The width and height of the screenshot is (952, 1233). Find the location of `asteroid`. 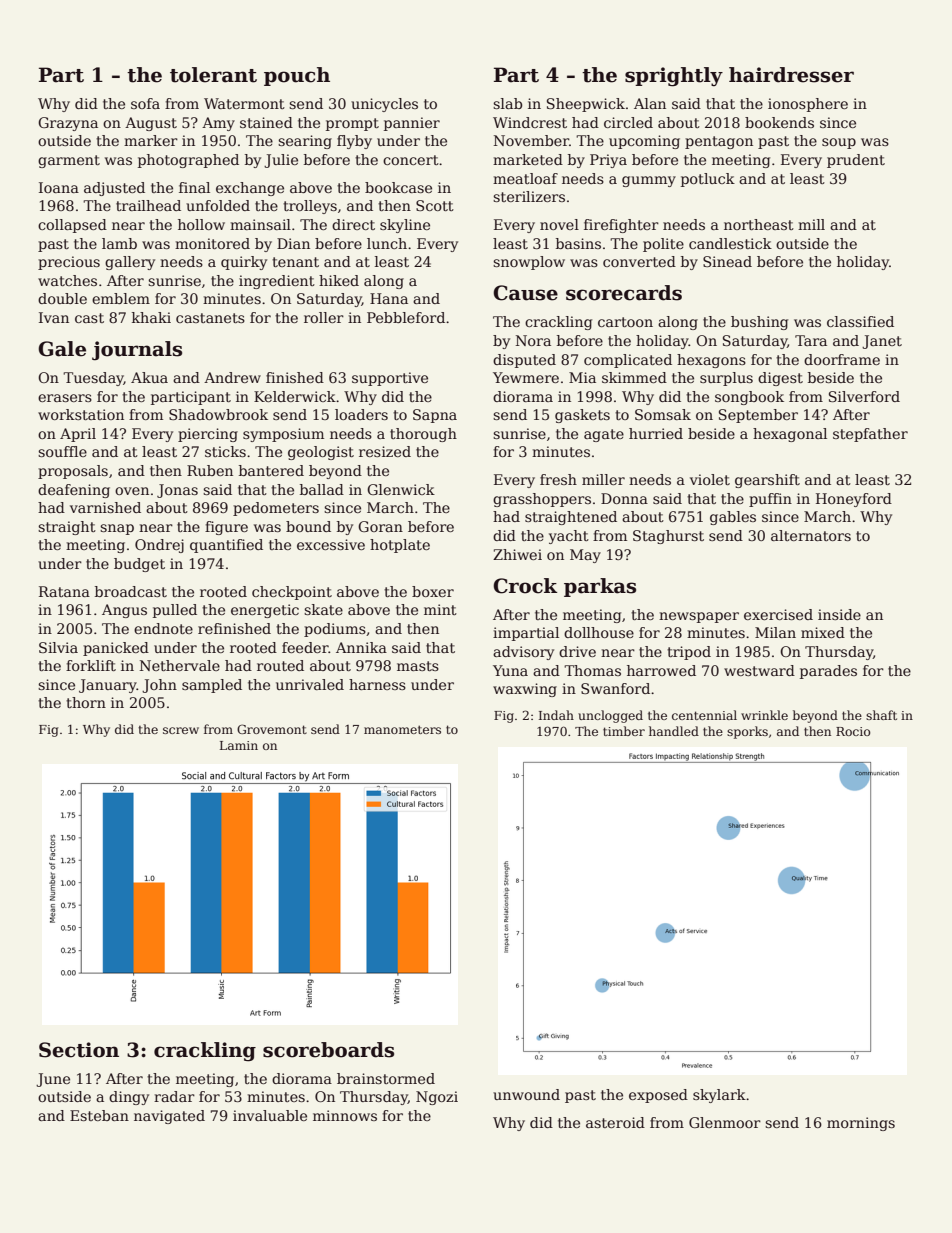

asteroid is located at coordinates (615, 1122).
